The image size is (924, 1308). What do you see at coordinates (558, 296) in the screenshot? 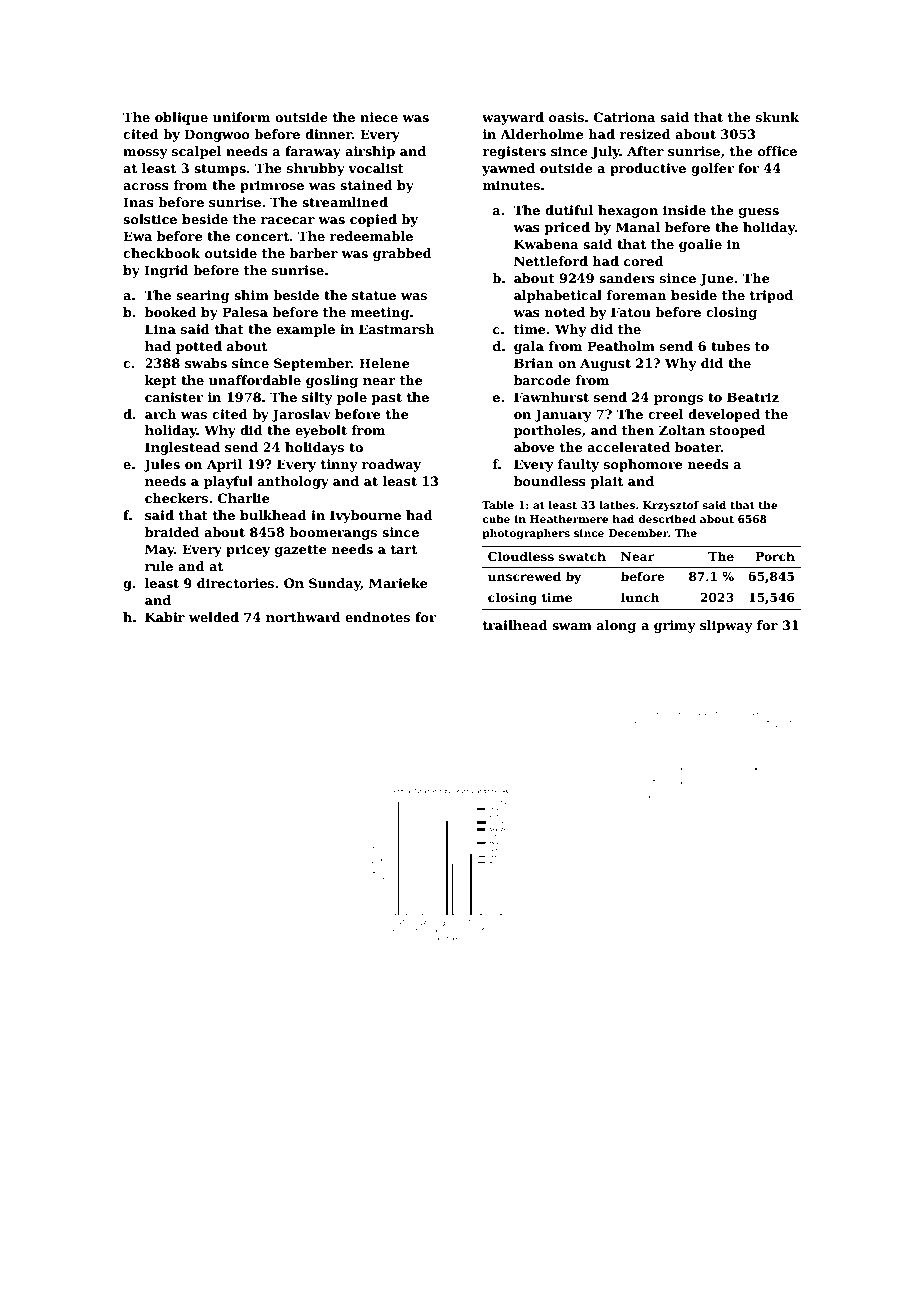
I see `alphabetical` at bounding box center [558, 296].
